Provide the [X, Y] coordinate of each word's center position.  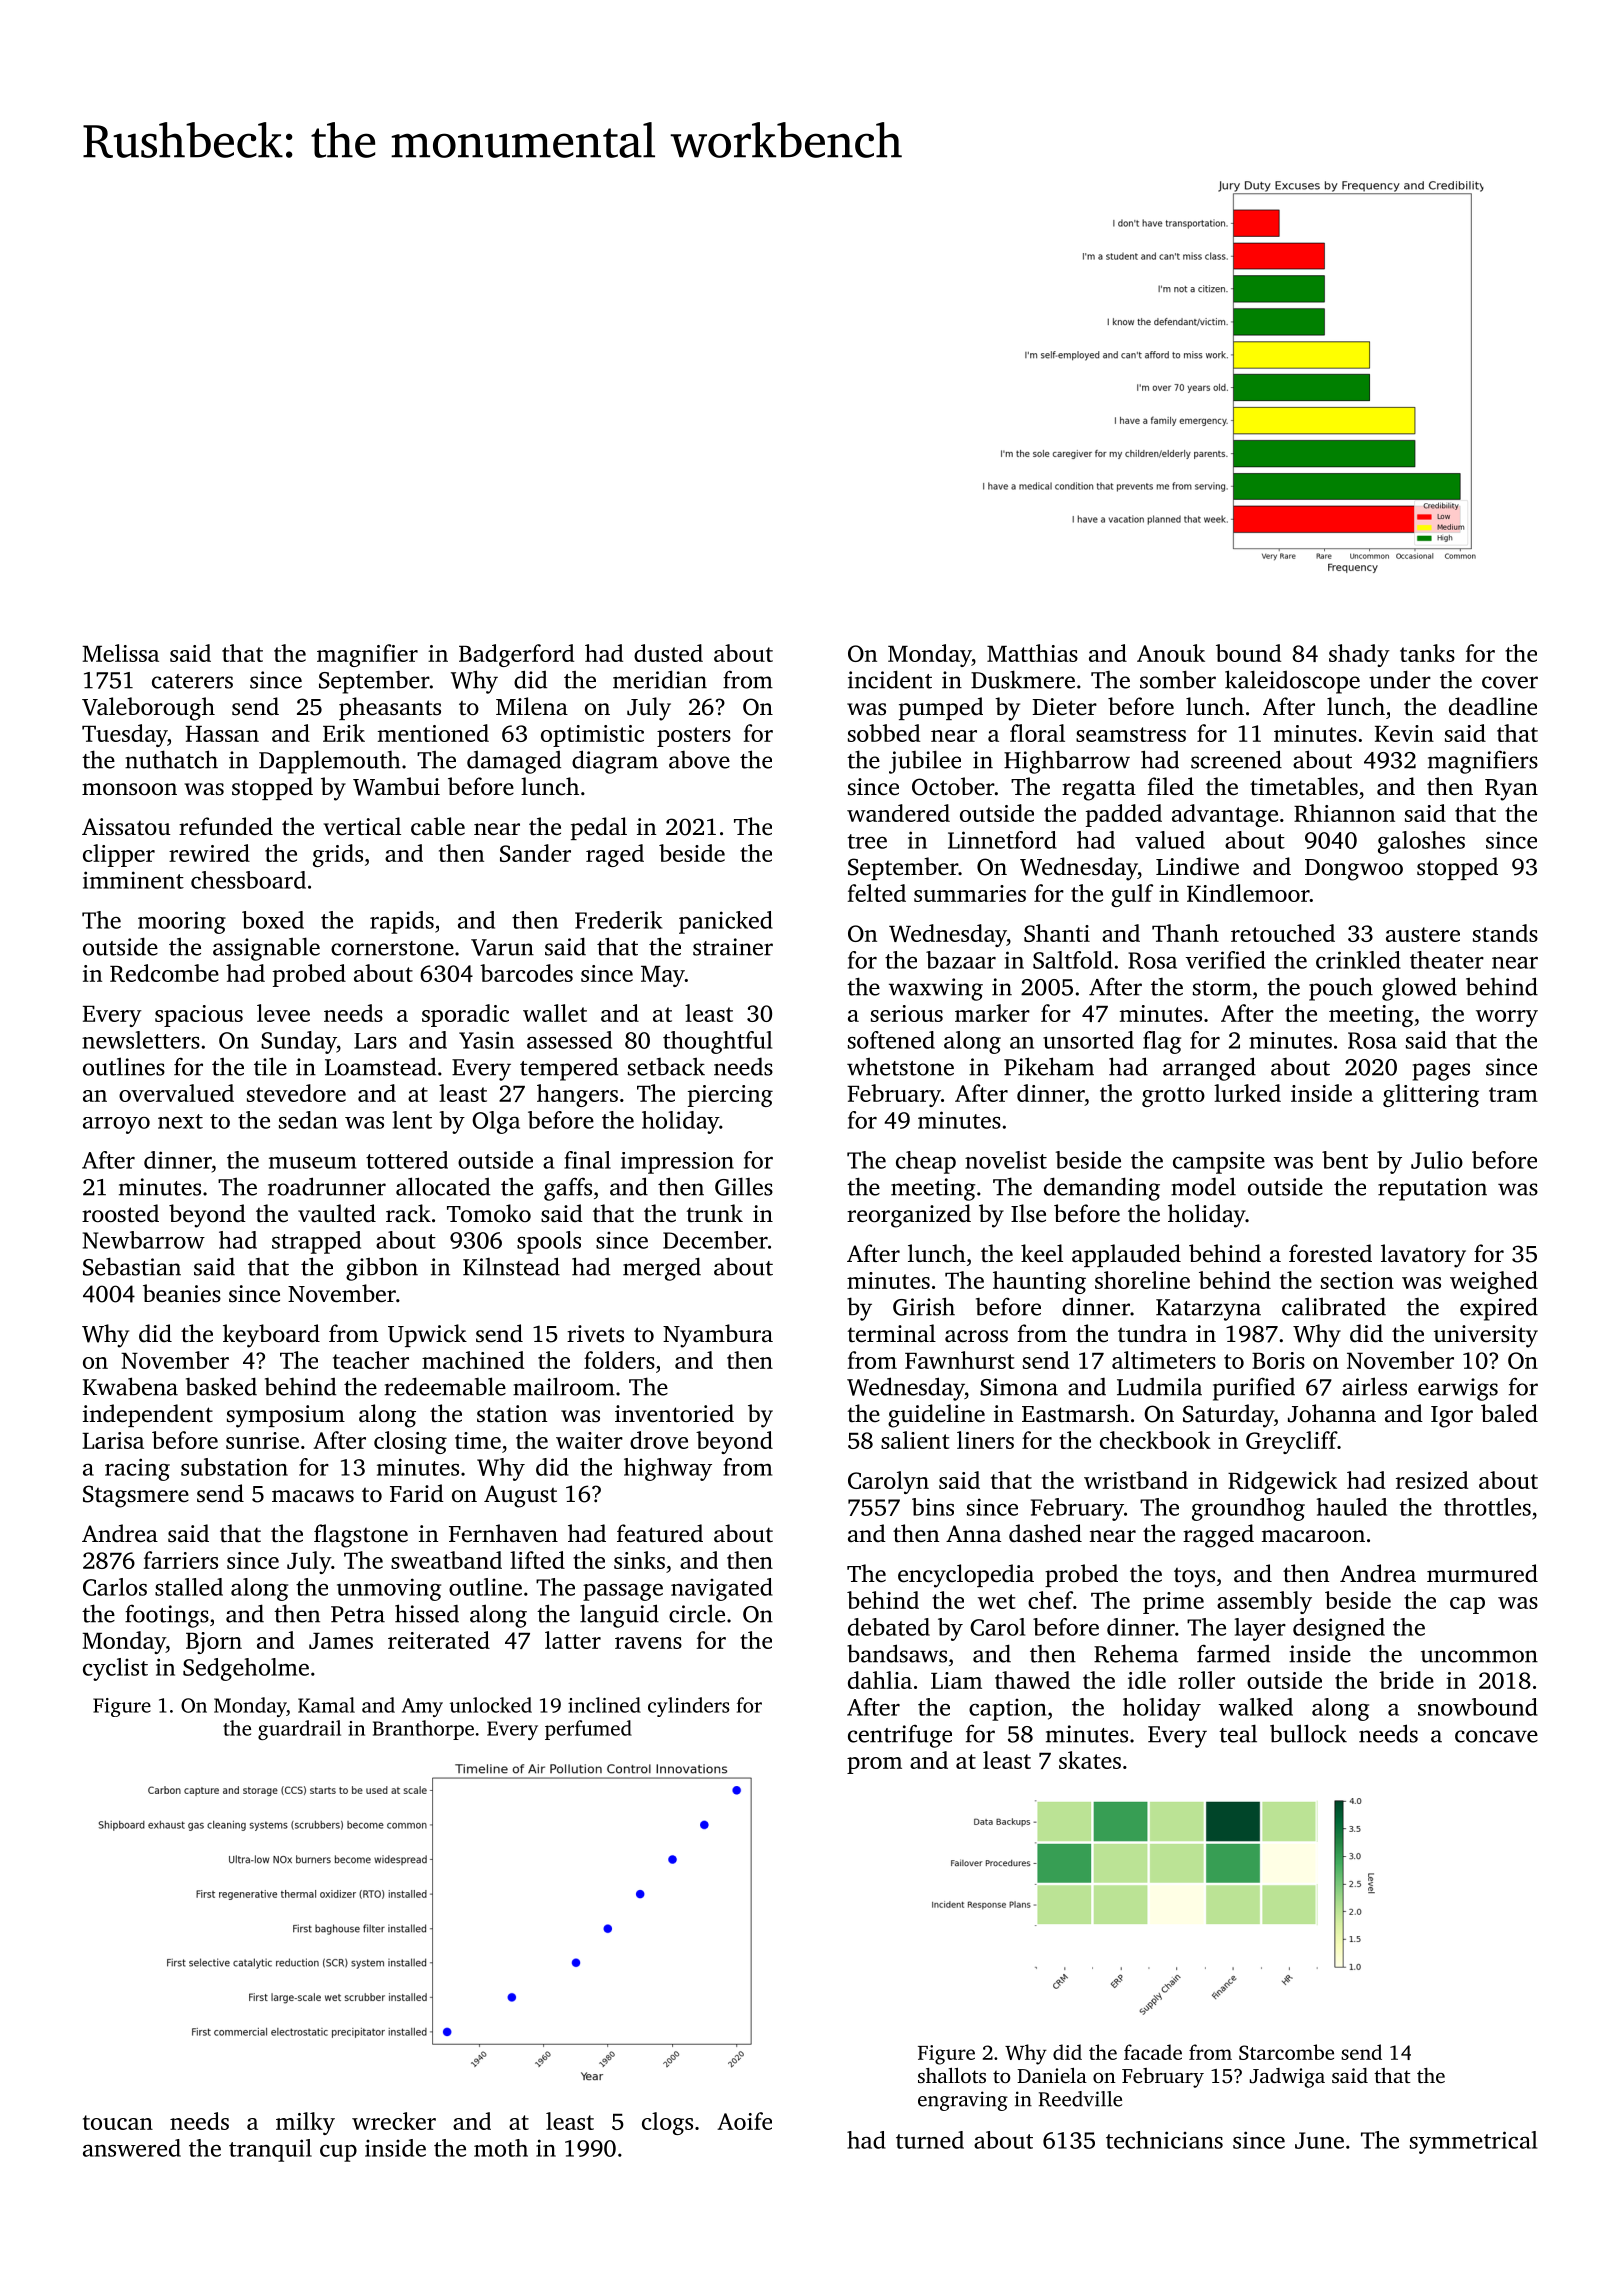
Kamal [326, 1705]
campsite [1219, 1163]
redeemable [445, 1386]
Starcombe [1286, 2052]
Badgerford [516, 655]
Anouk [1171, 653]
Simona [1019, 1387]
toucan [118, 2122]
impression [677, 1163]
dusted [668, 653]
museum [312, 1162]
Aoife [744, 2121]
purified [1254, 1389]
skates [1090, 1760]
